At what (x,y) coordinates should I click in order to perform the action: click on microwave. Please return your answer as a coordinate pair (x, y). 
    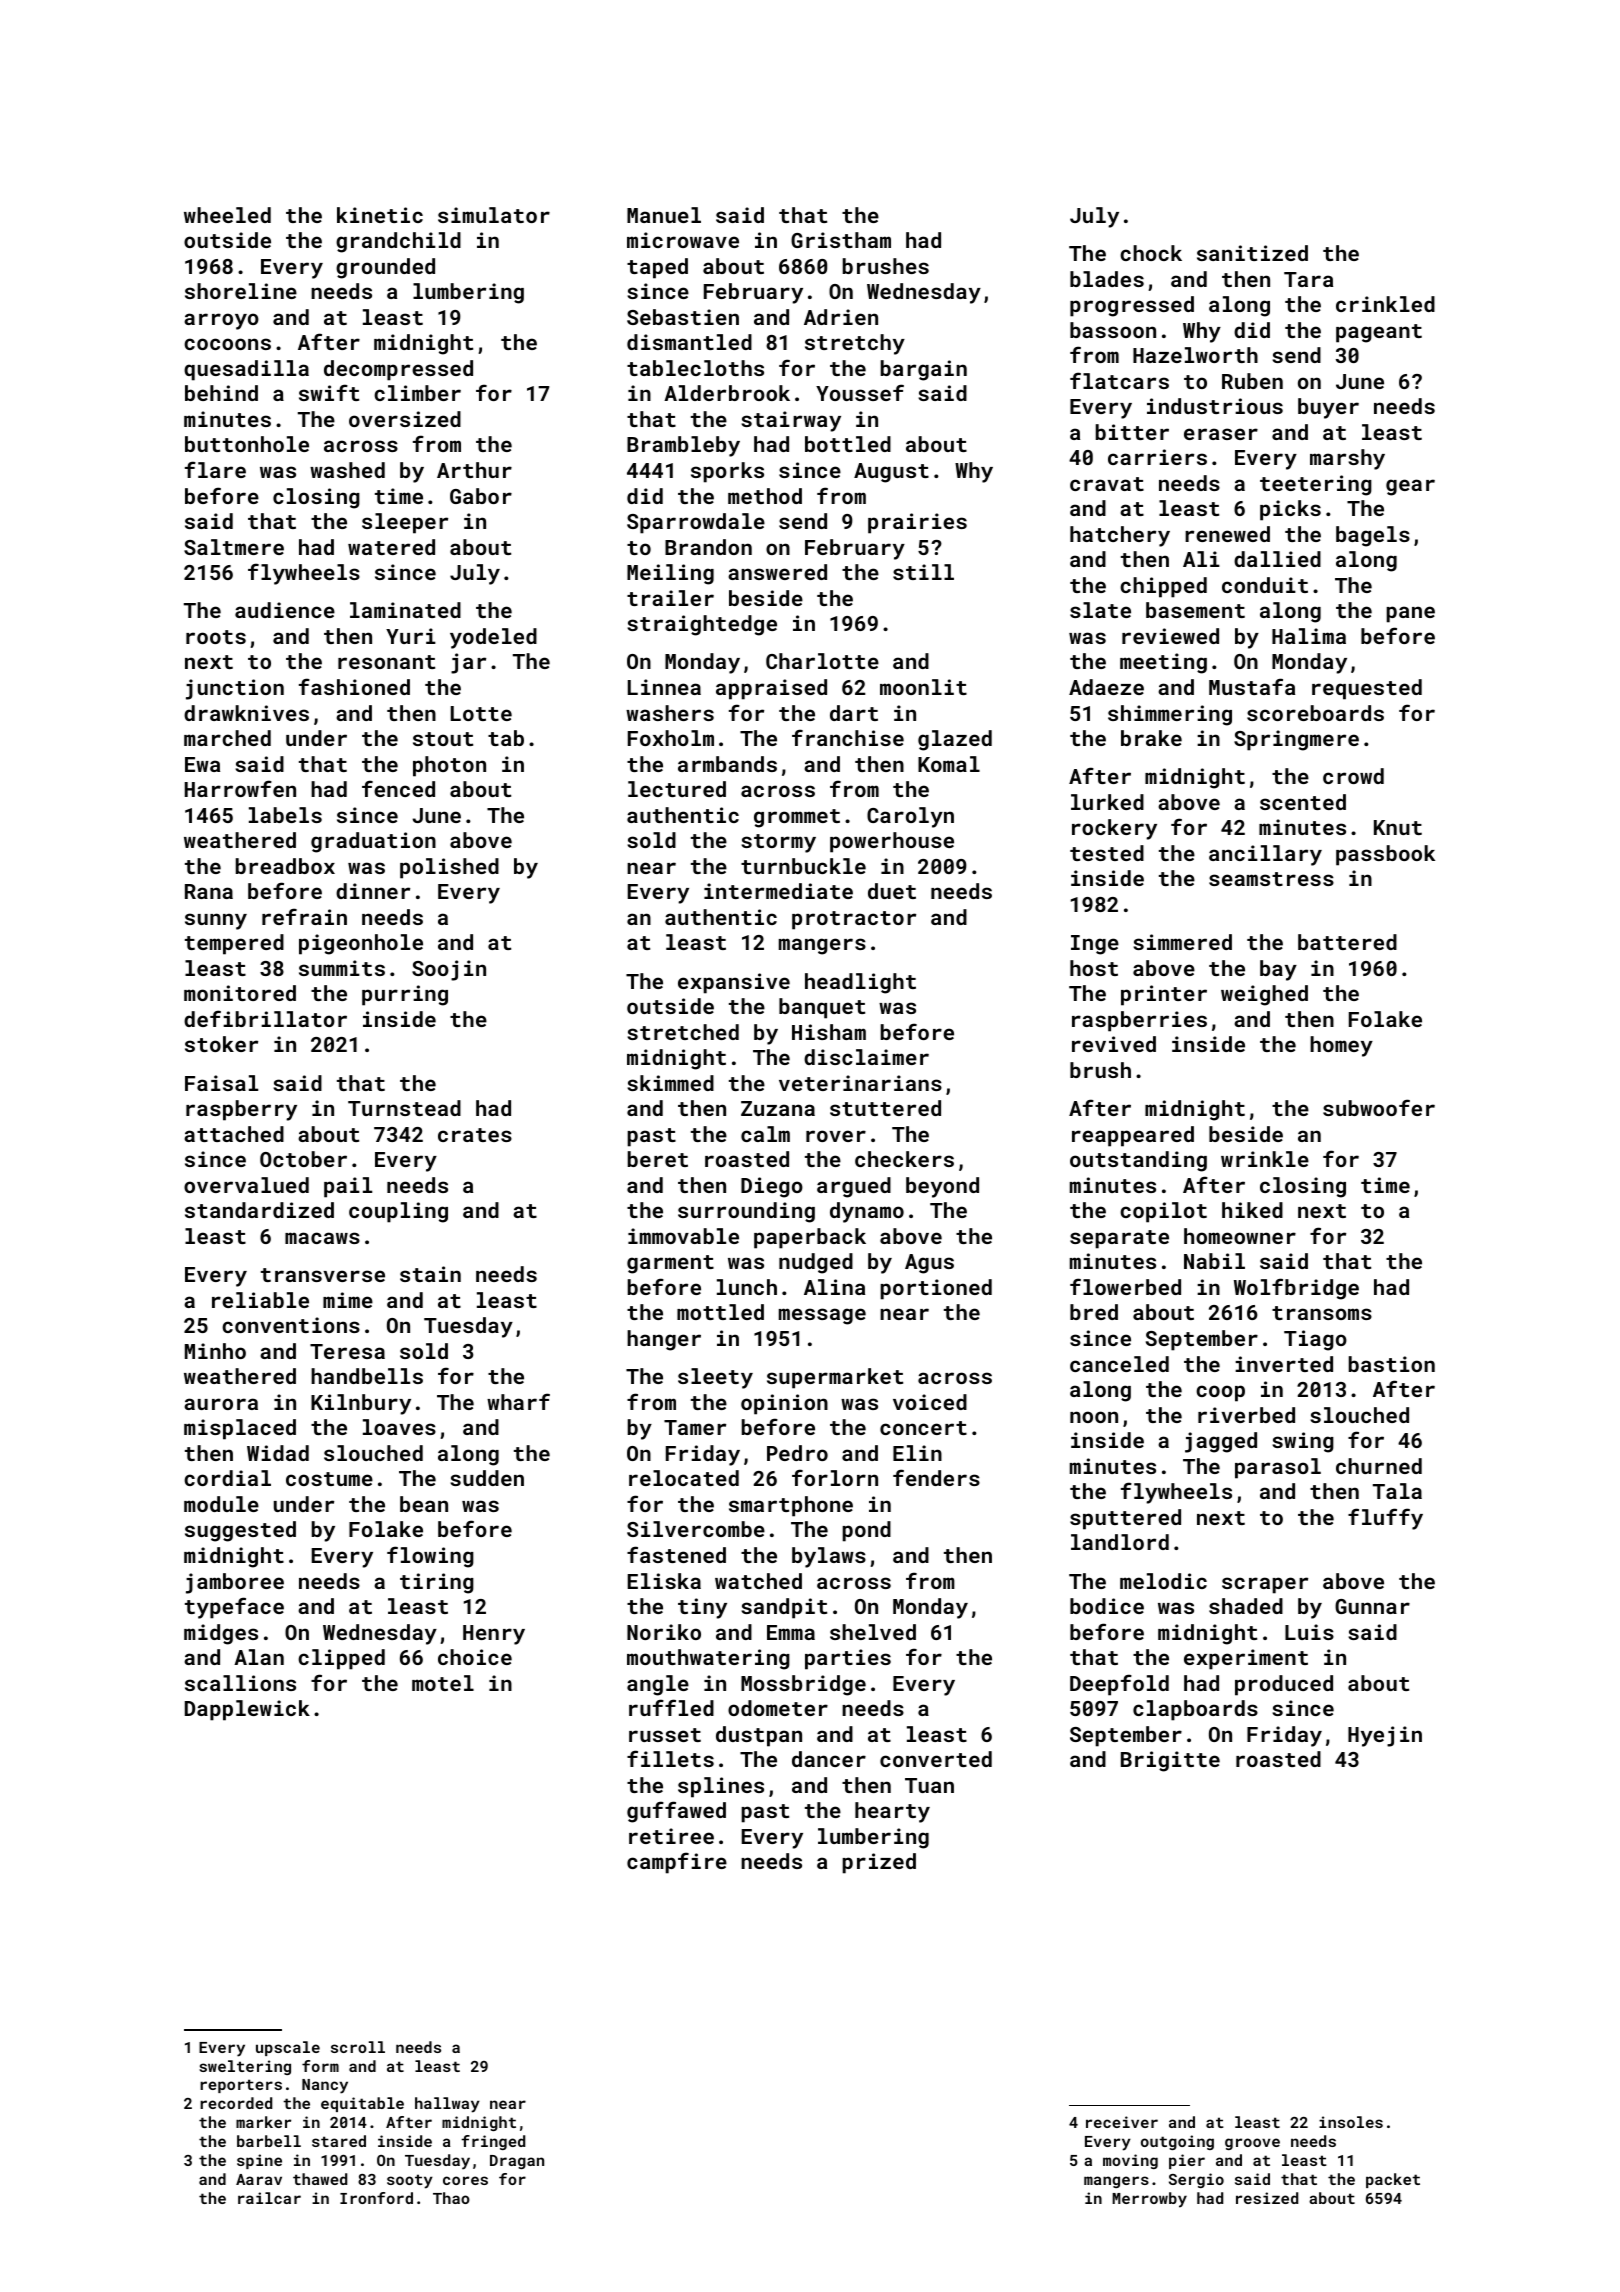
    Looking at the image, I should click on (683, 240).
